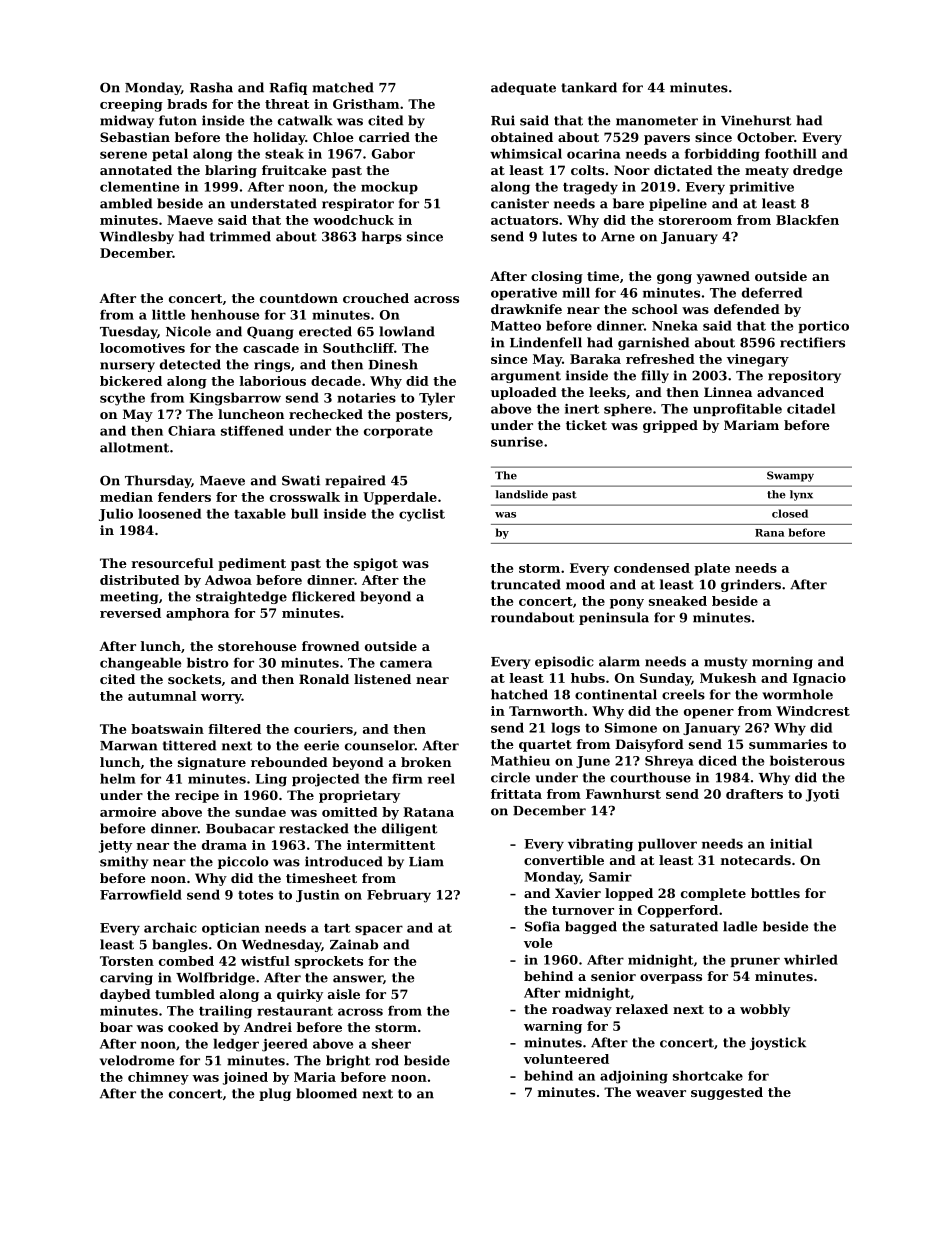 This image has height=1233, width=952. What do you see at coordinates (727, 1093) in the image?
I see `suggested` at bounding box center [727, 1093].
